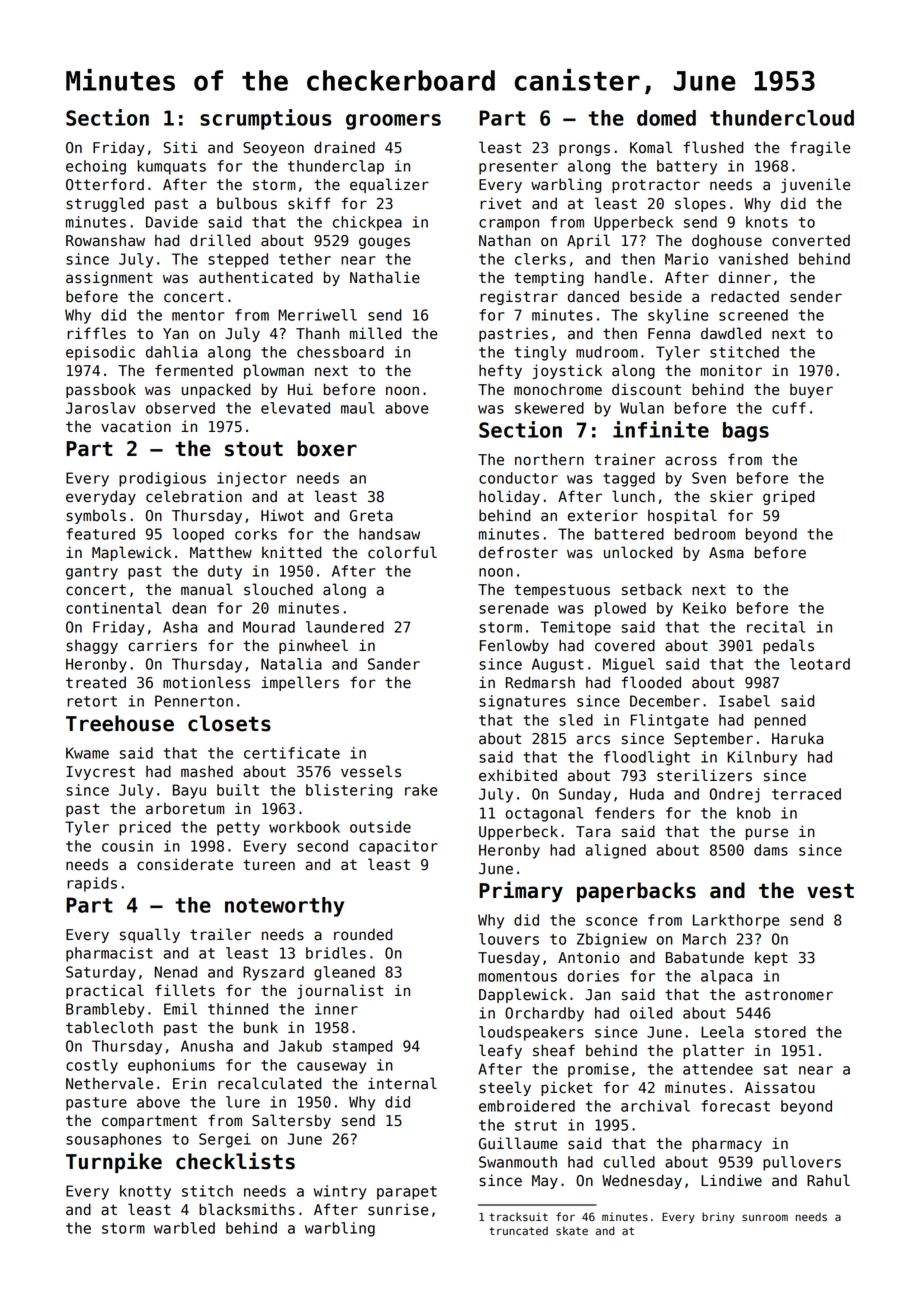  Describe the element at coordinates (393, 122) in the screenshot. I see `groomers` at that location.
